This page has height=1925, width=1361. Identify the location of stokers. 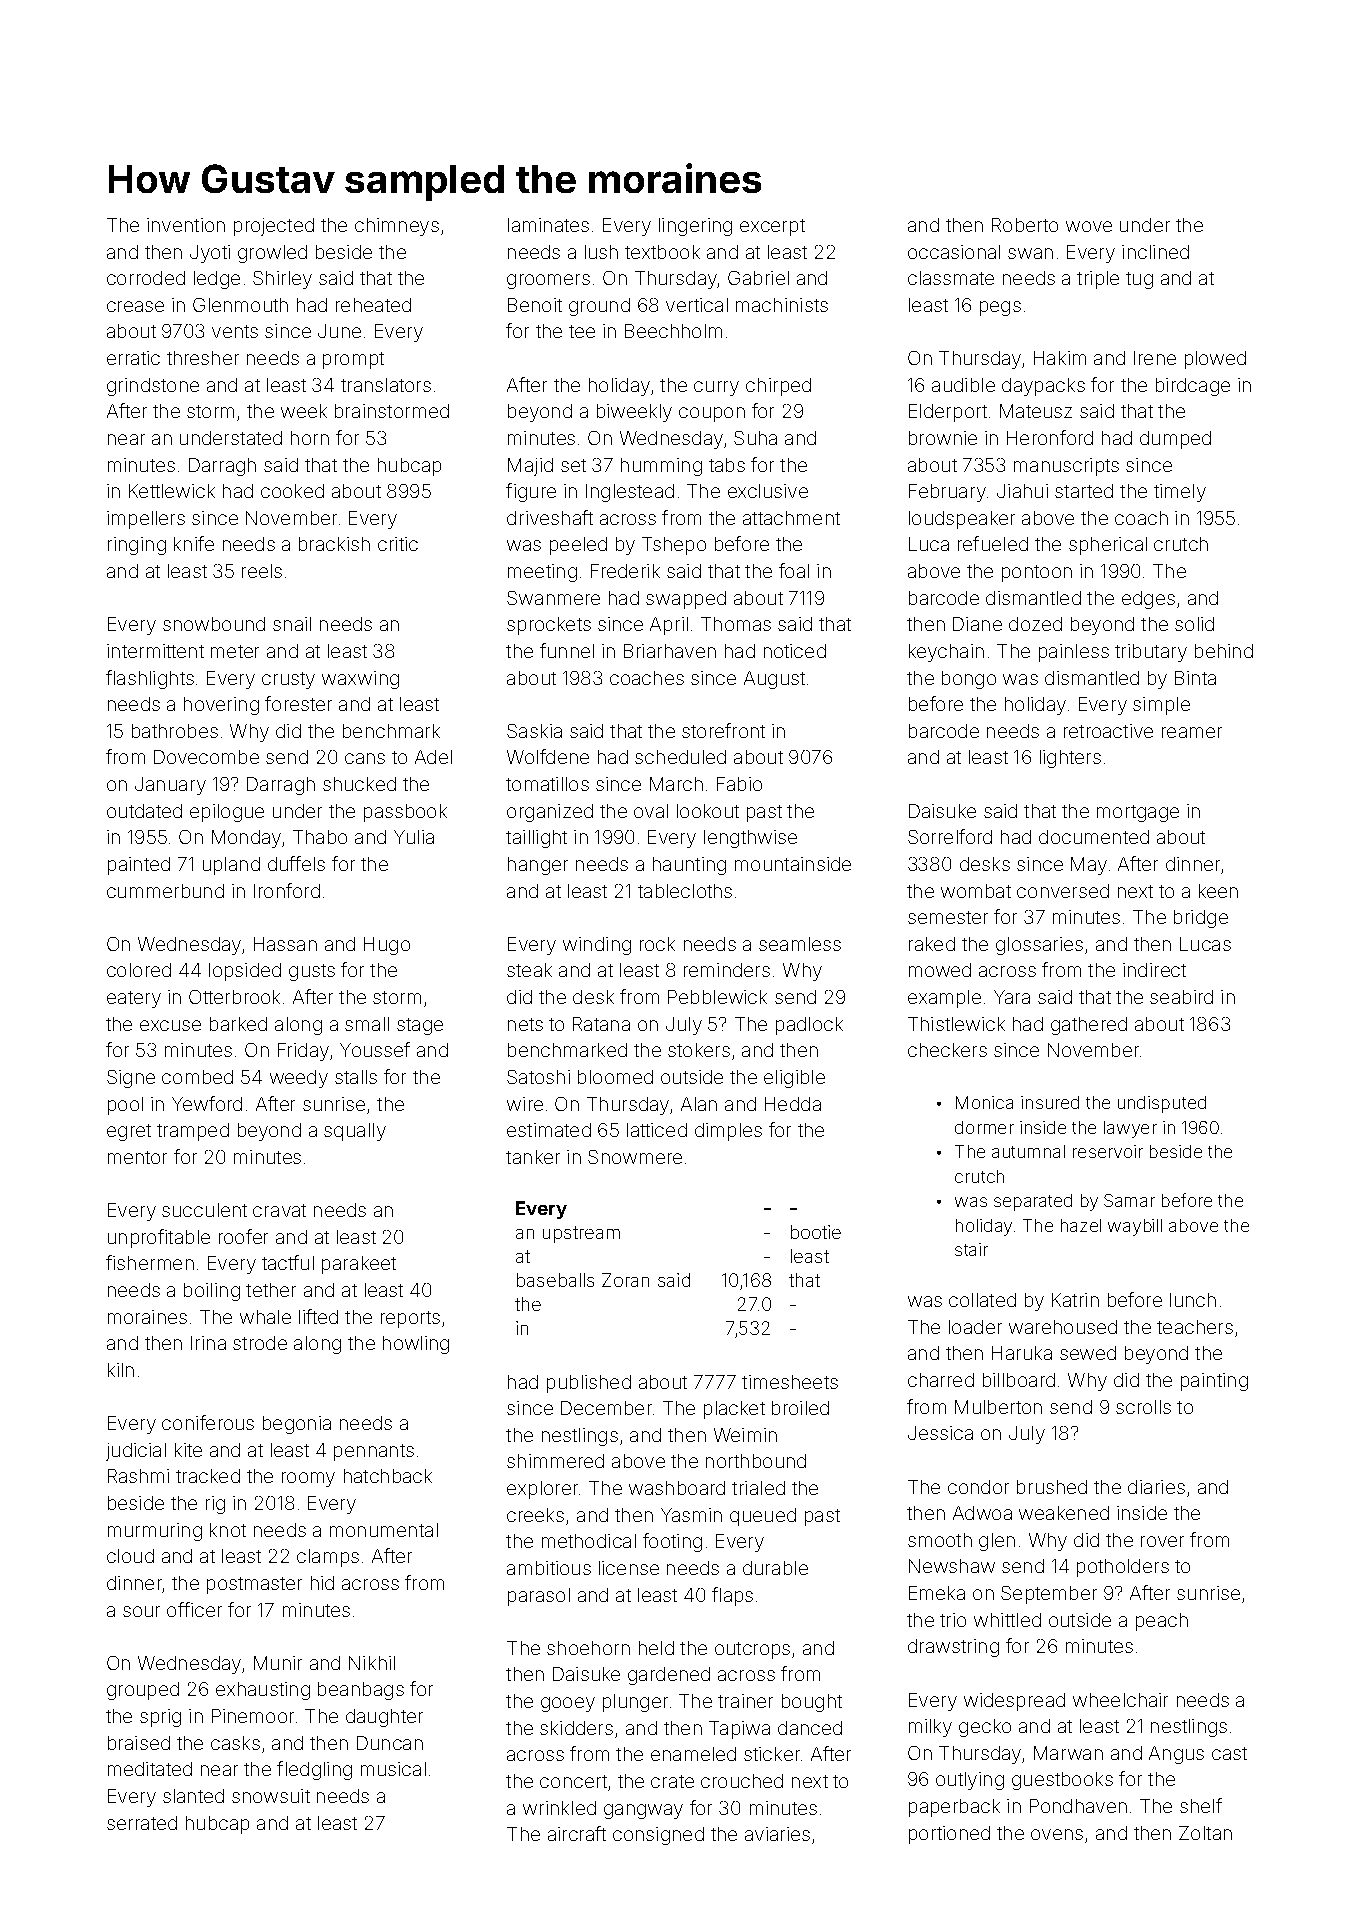
(699, 1050).
